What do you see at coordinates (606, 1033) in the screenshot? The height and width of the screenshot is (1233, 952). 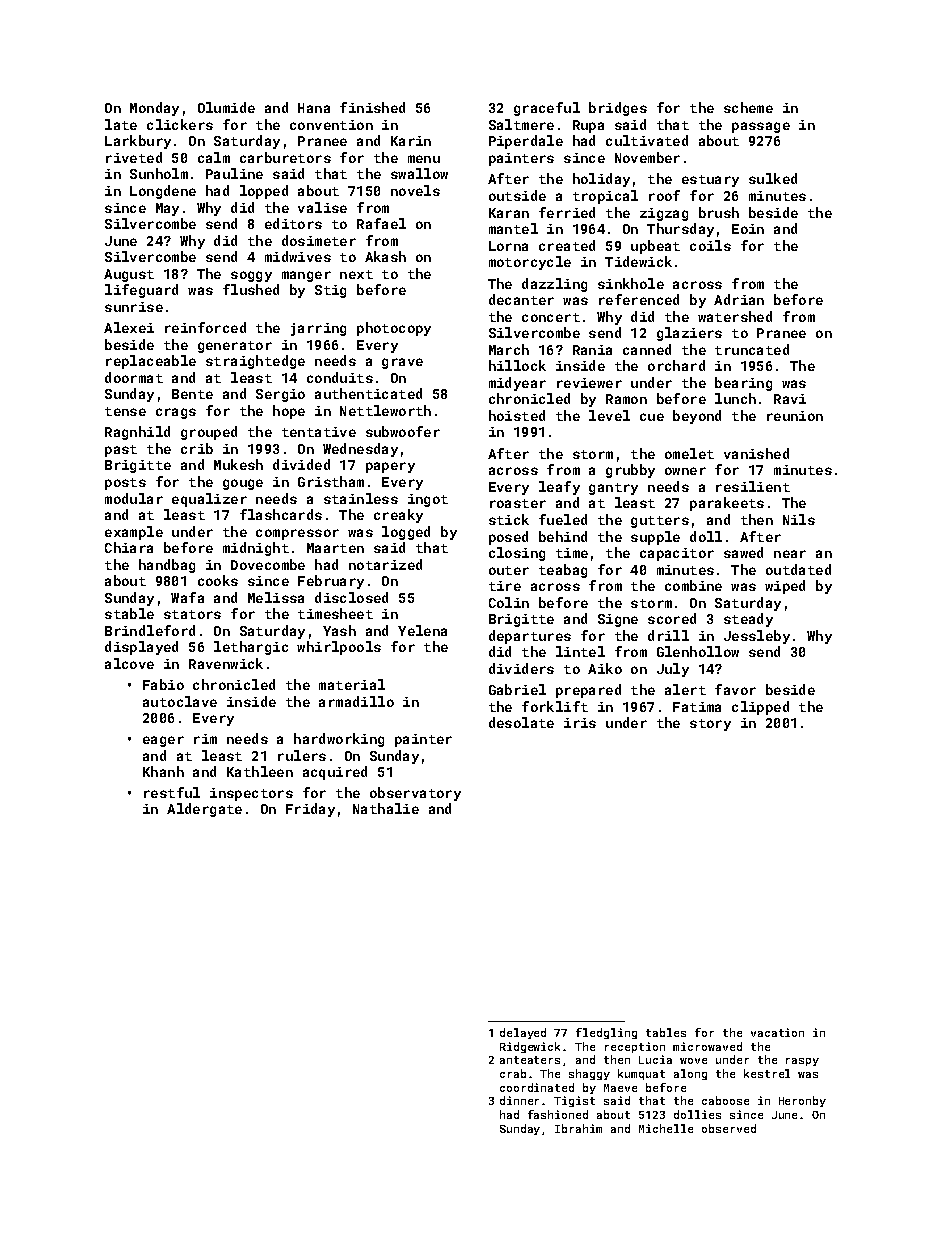 I see `fledgling` at bounding box center [606, 1033].
